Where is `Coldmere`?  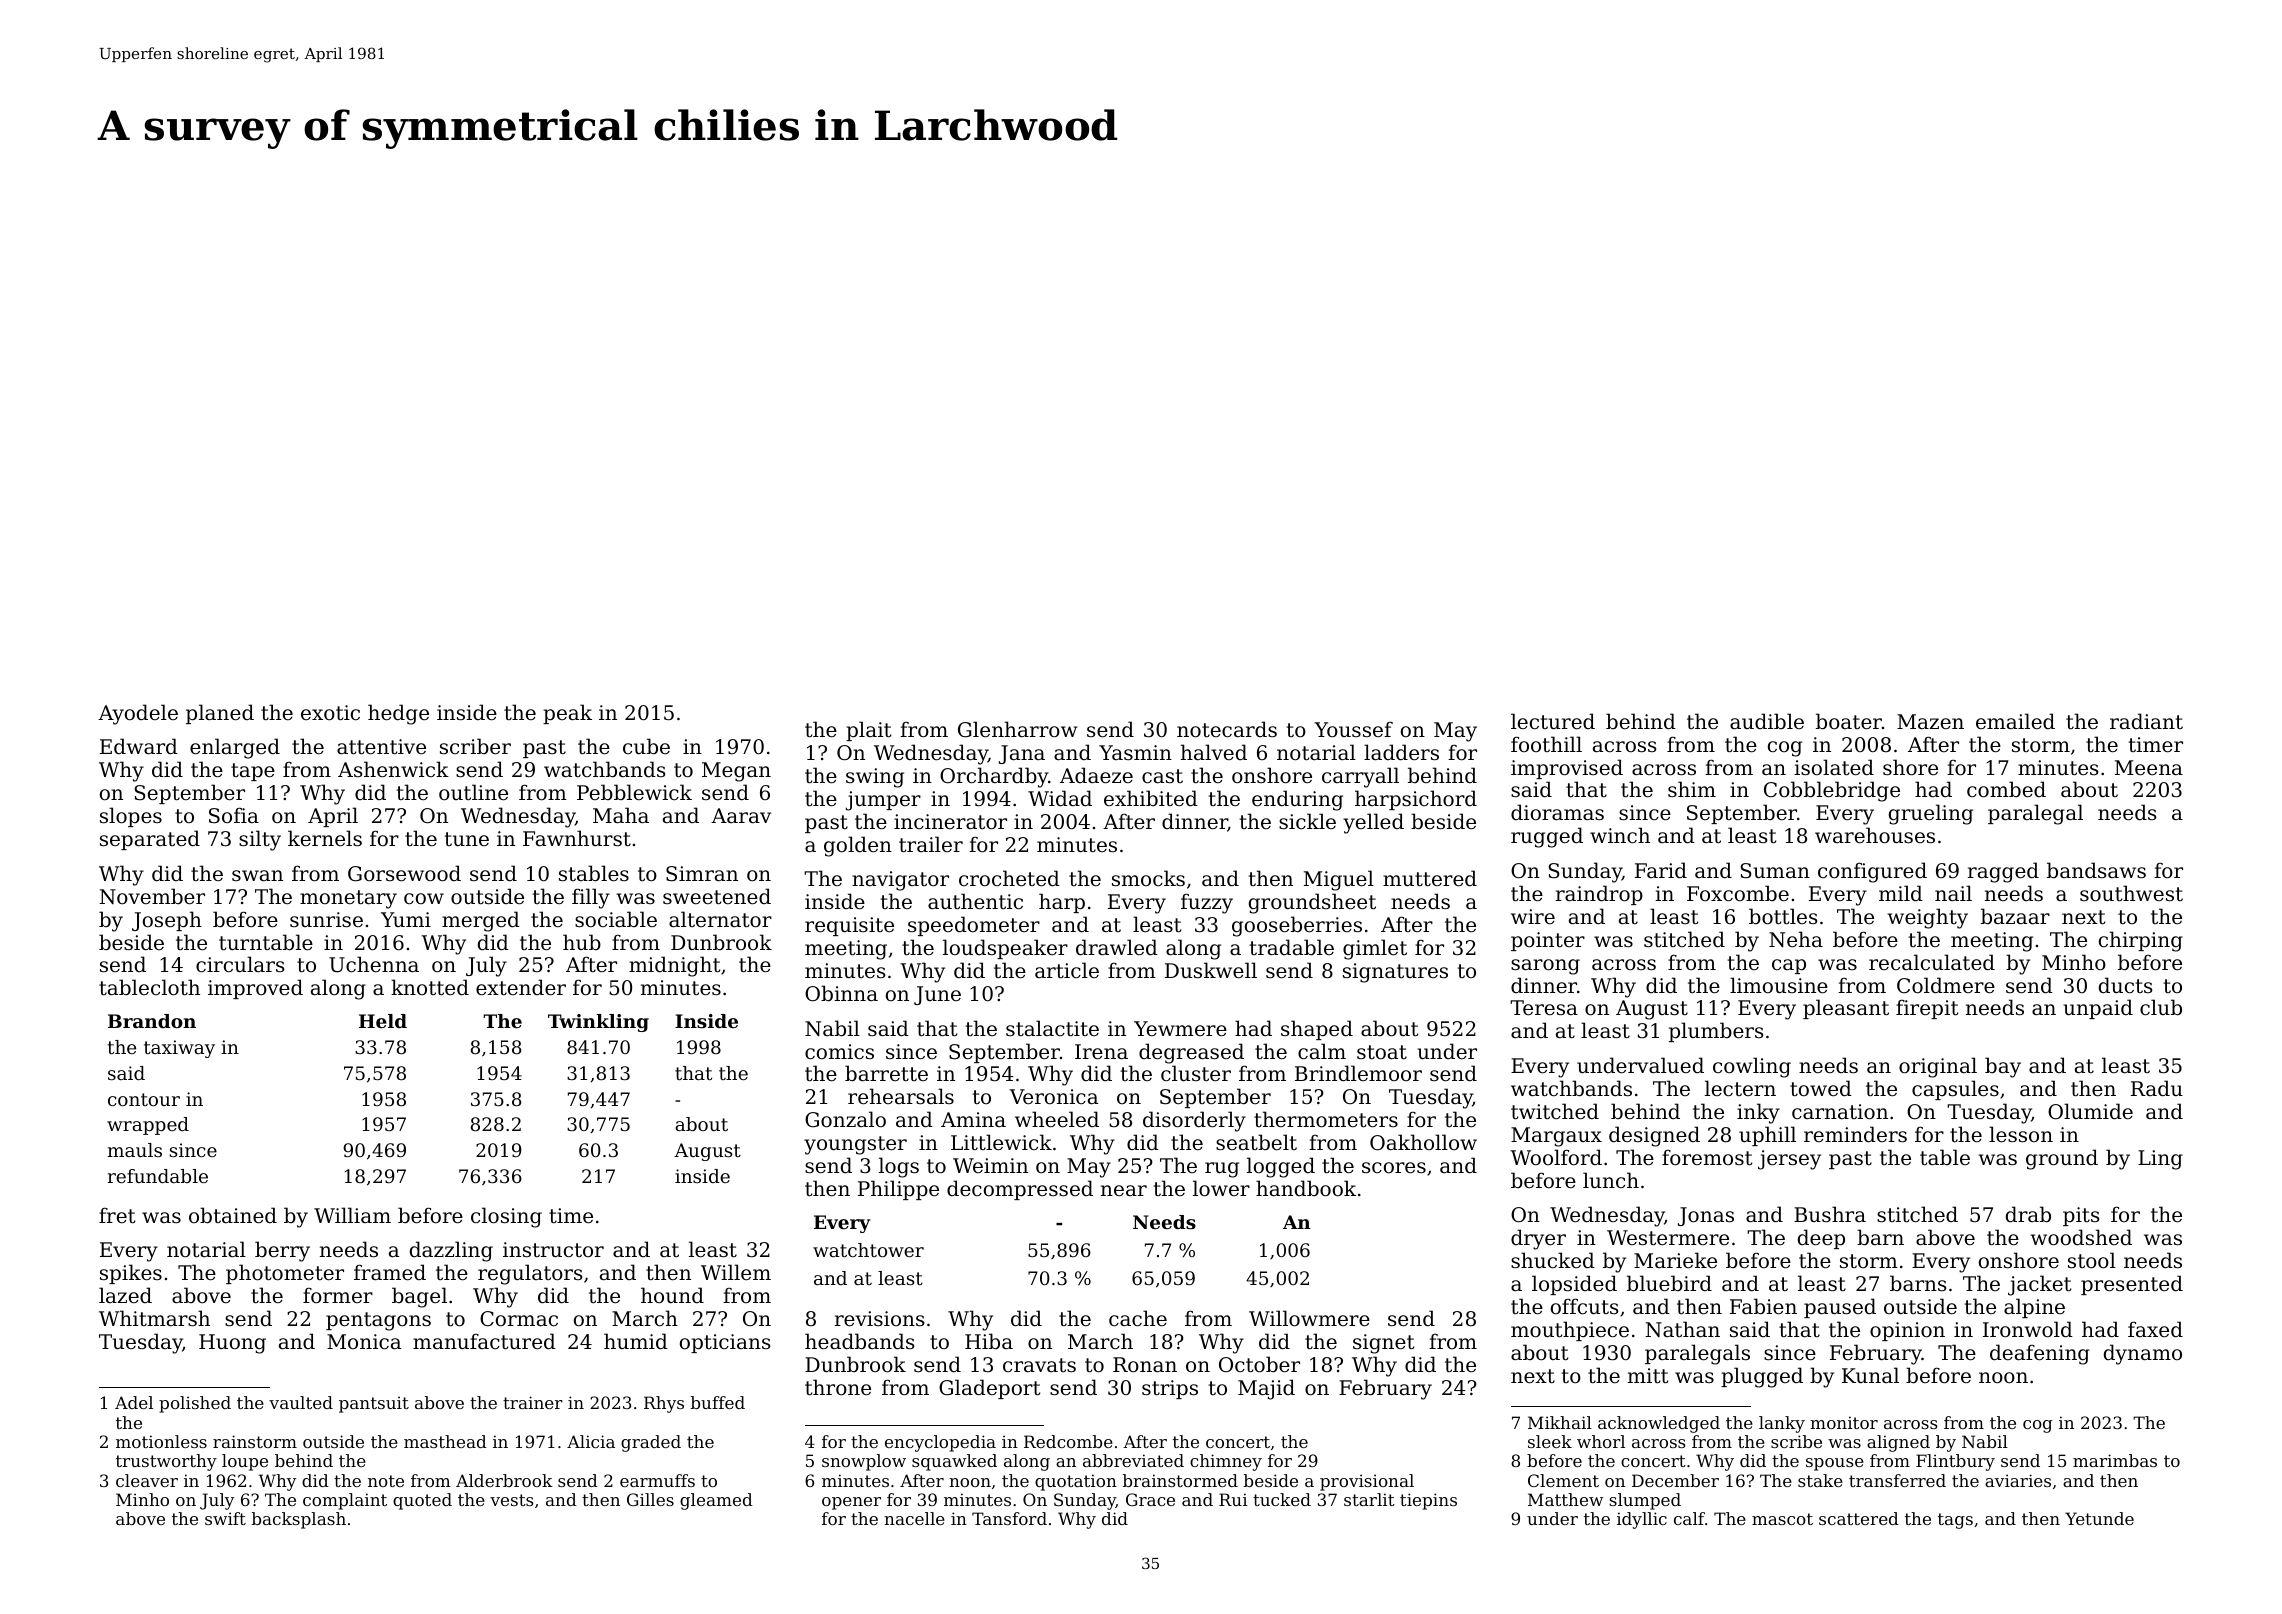 Coldmere is located at coordinates (1946, 985).
